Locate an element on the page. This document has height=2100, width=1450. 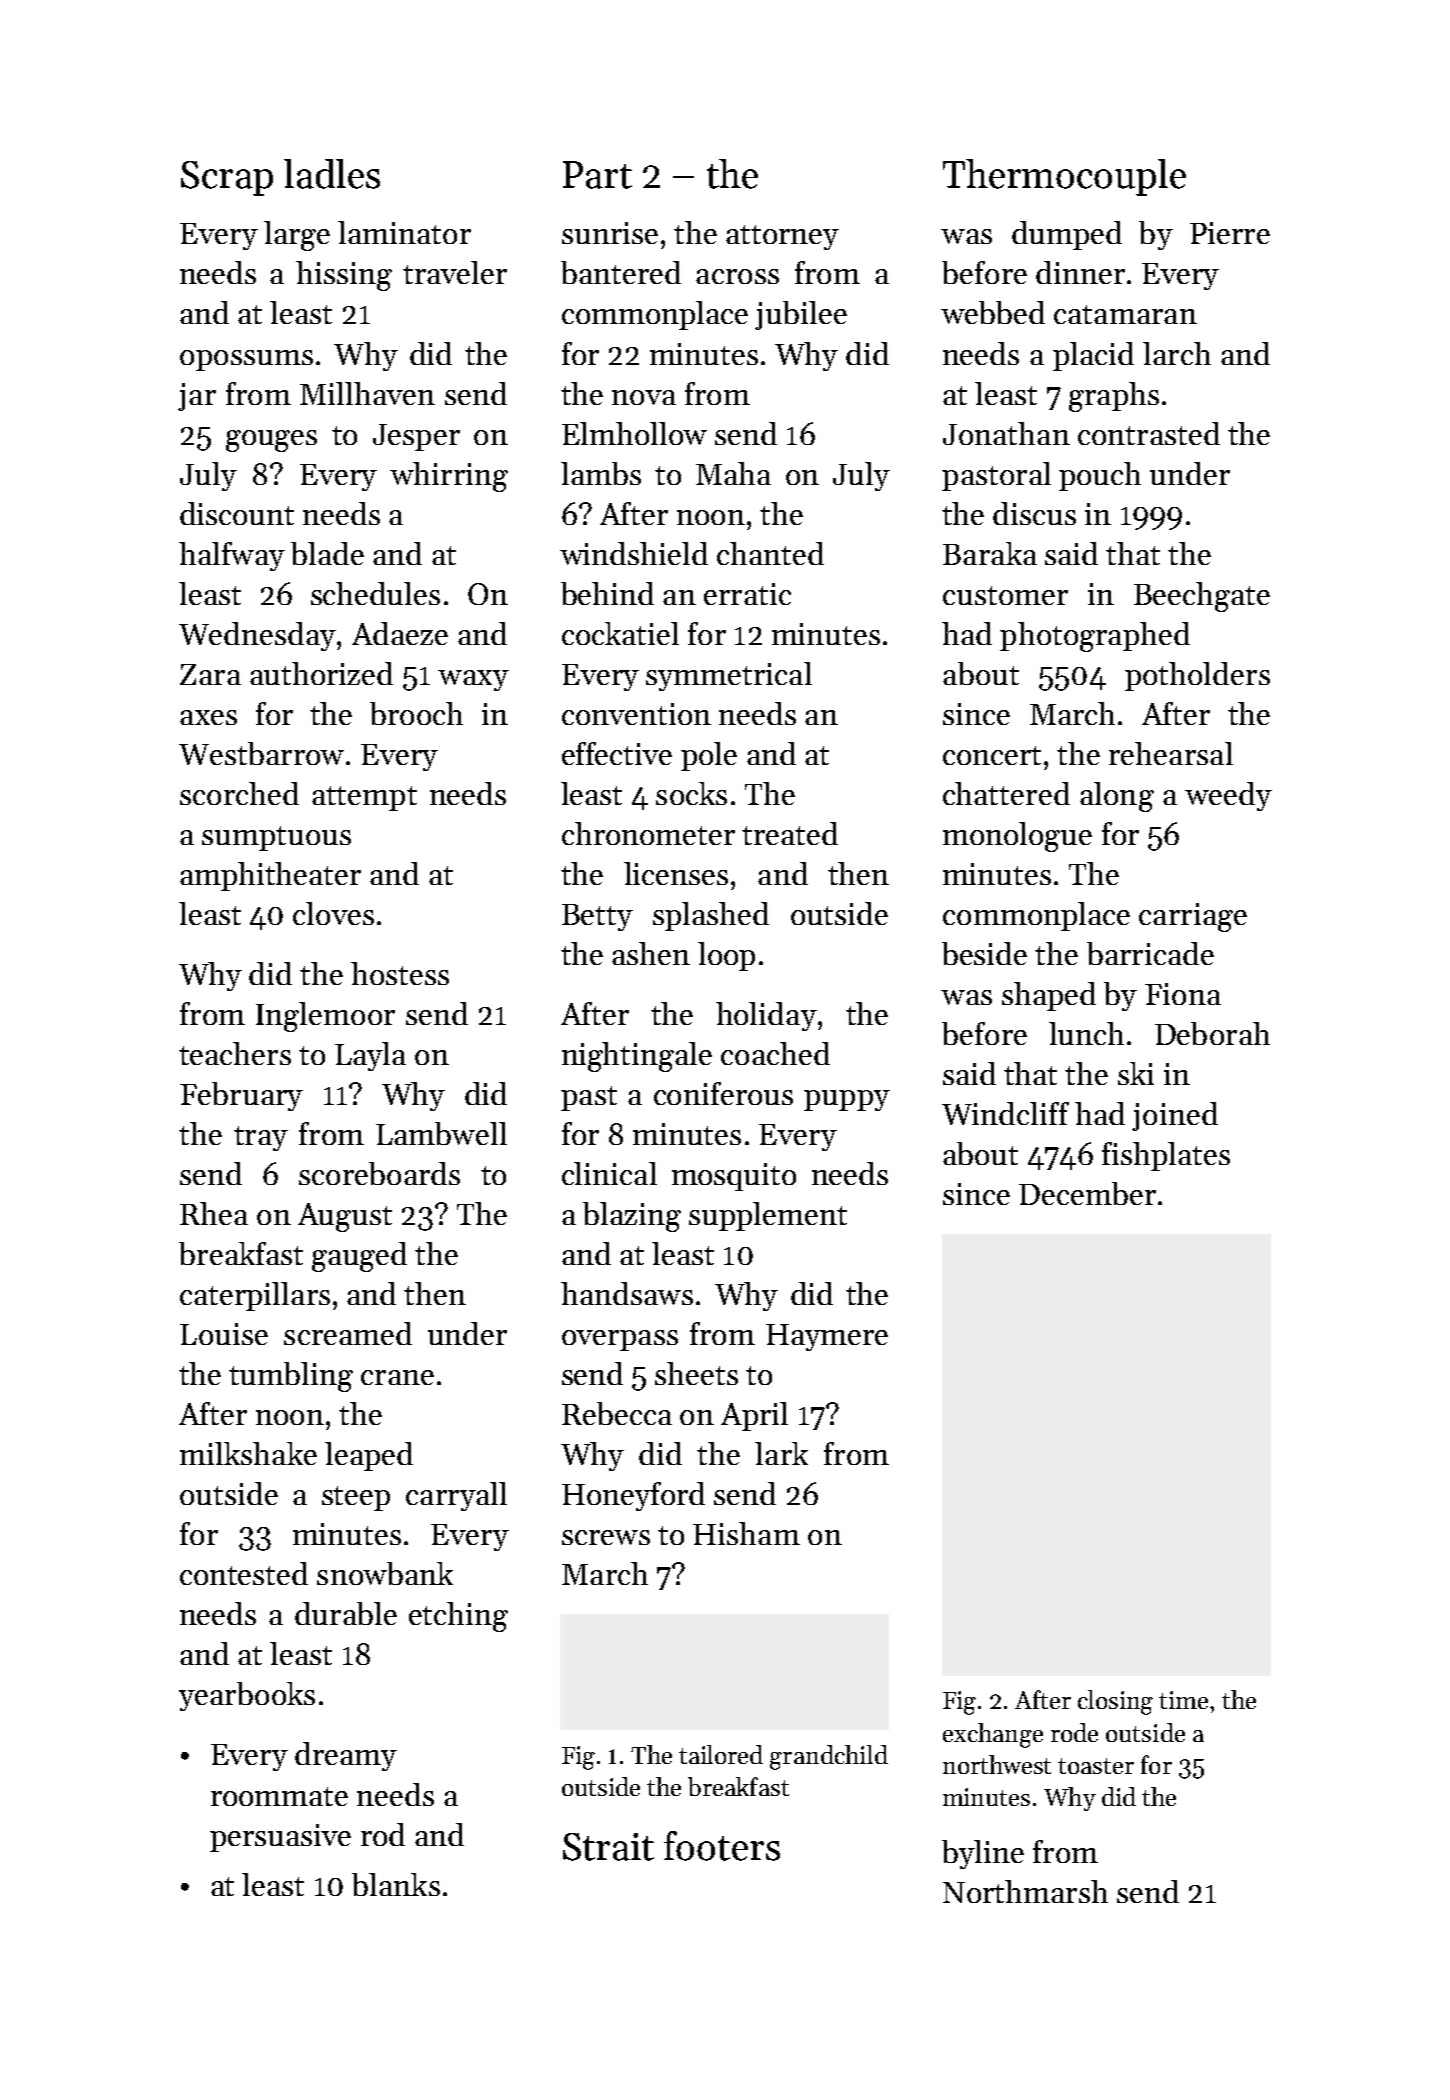
sheets is located at coordinates (696, 1373).
